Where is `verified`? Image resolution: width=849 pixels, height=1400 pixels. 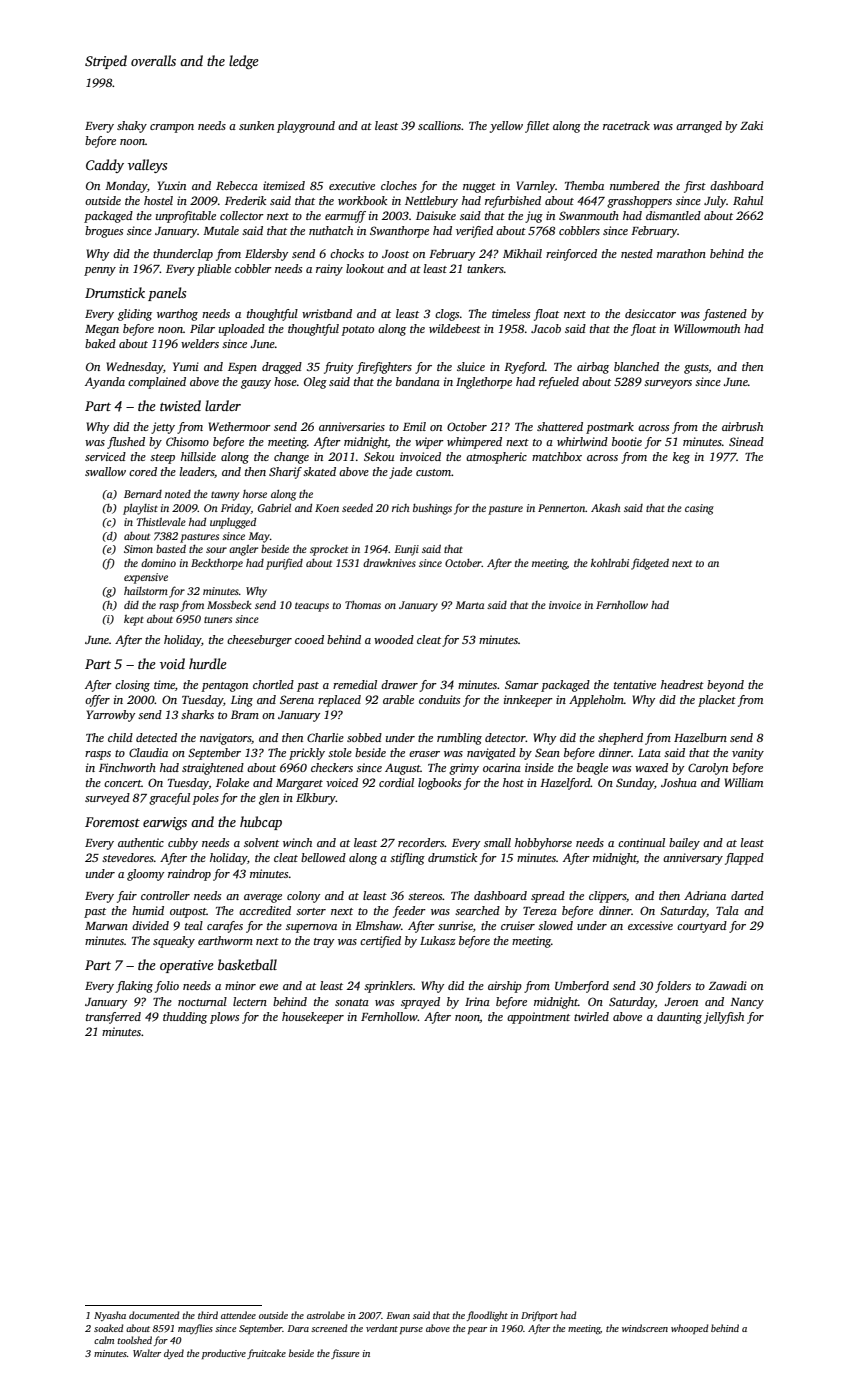 verified is located at coordinates (474, 232).
